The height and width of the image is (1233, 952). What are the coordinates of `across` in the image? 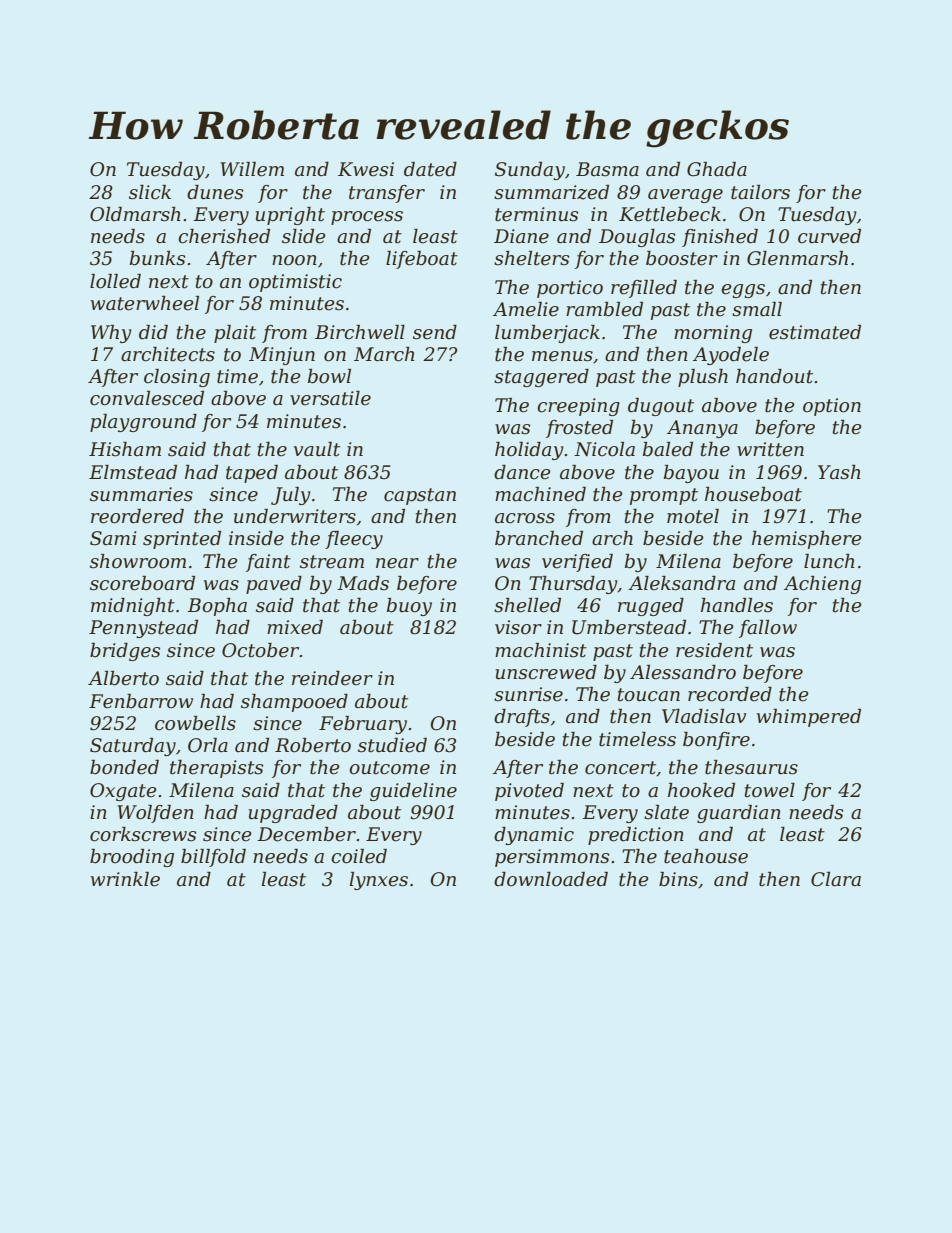 It's located at (525, 518).
